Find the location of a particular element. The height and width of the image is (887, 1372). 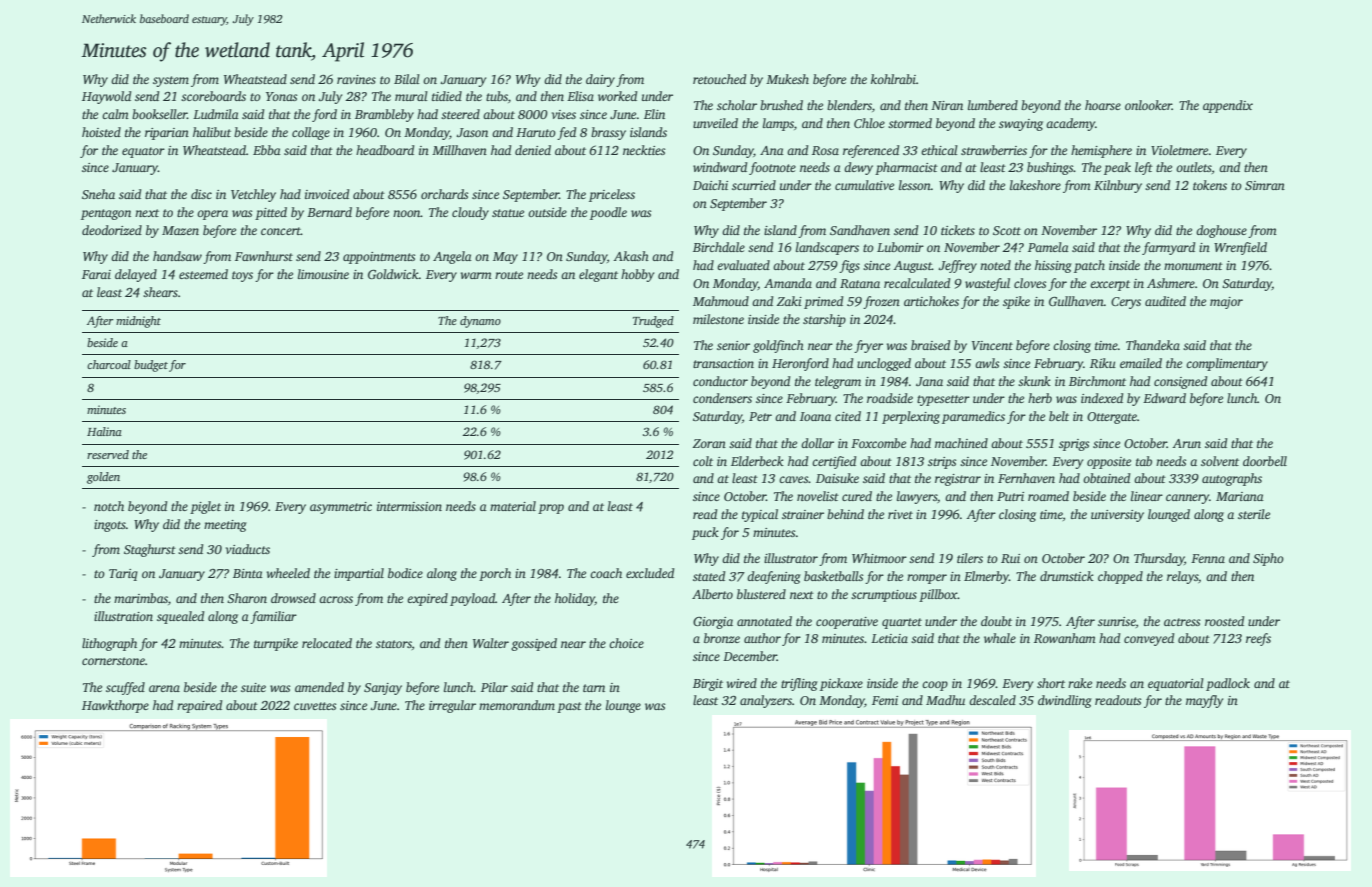

university is located at coordinates (1117, 516).
